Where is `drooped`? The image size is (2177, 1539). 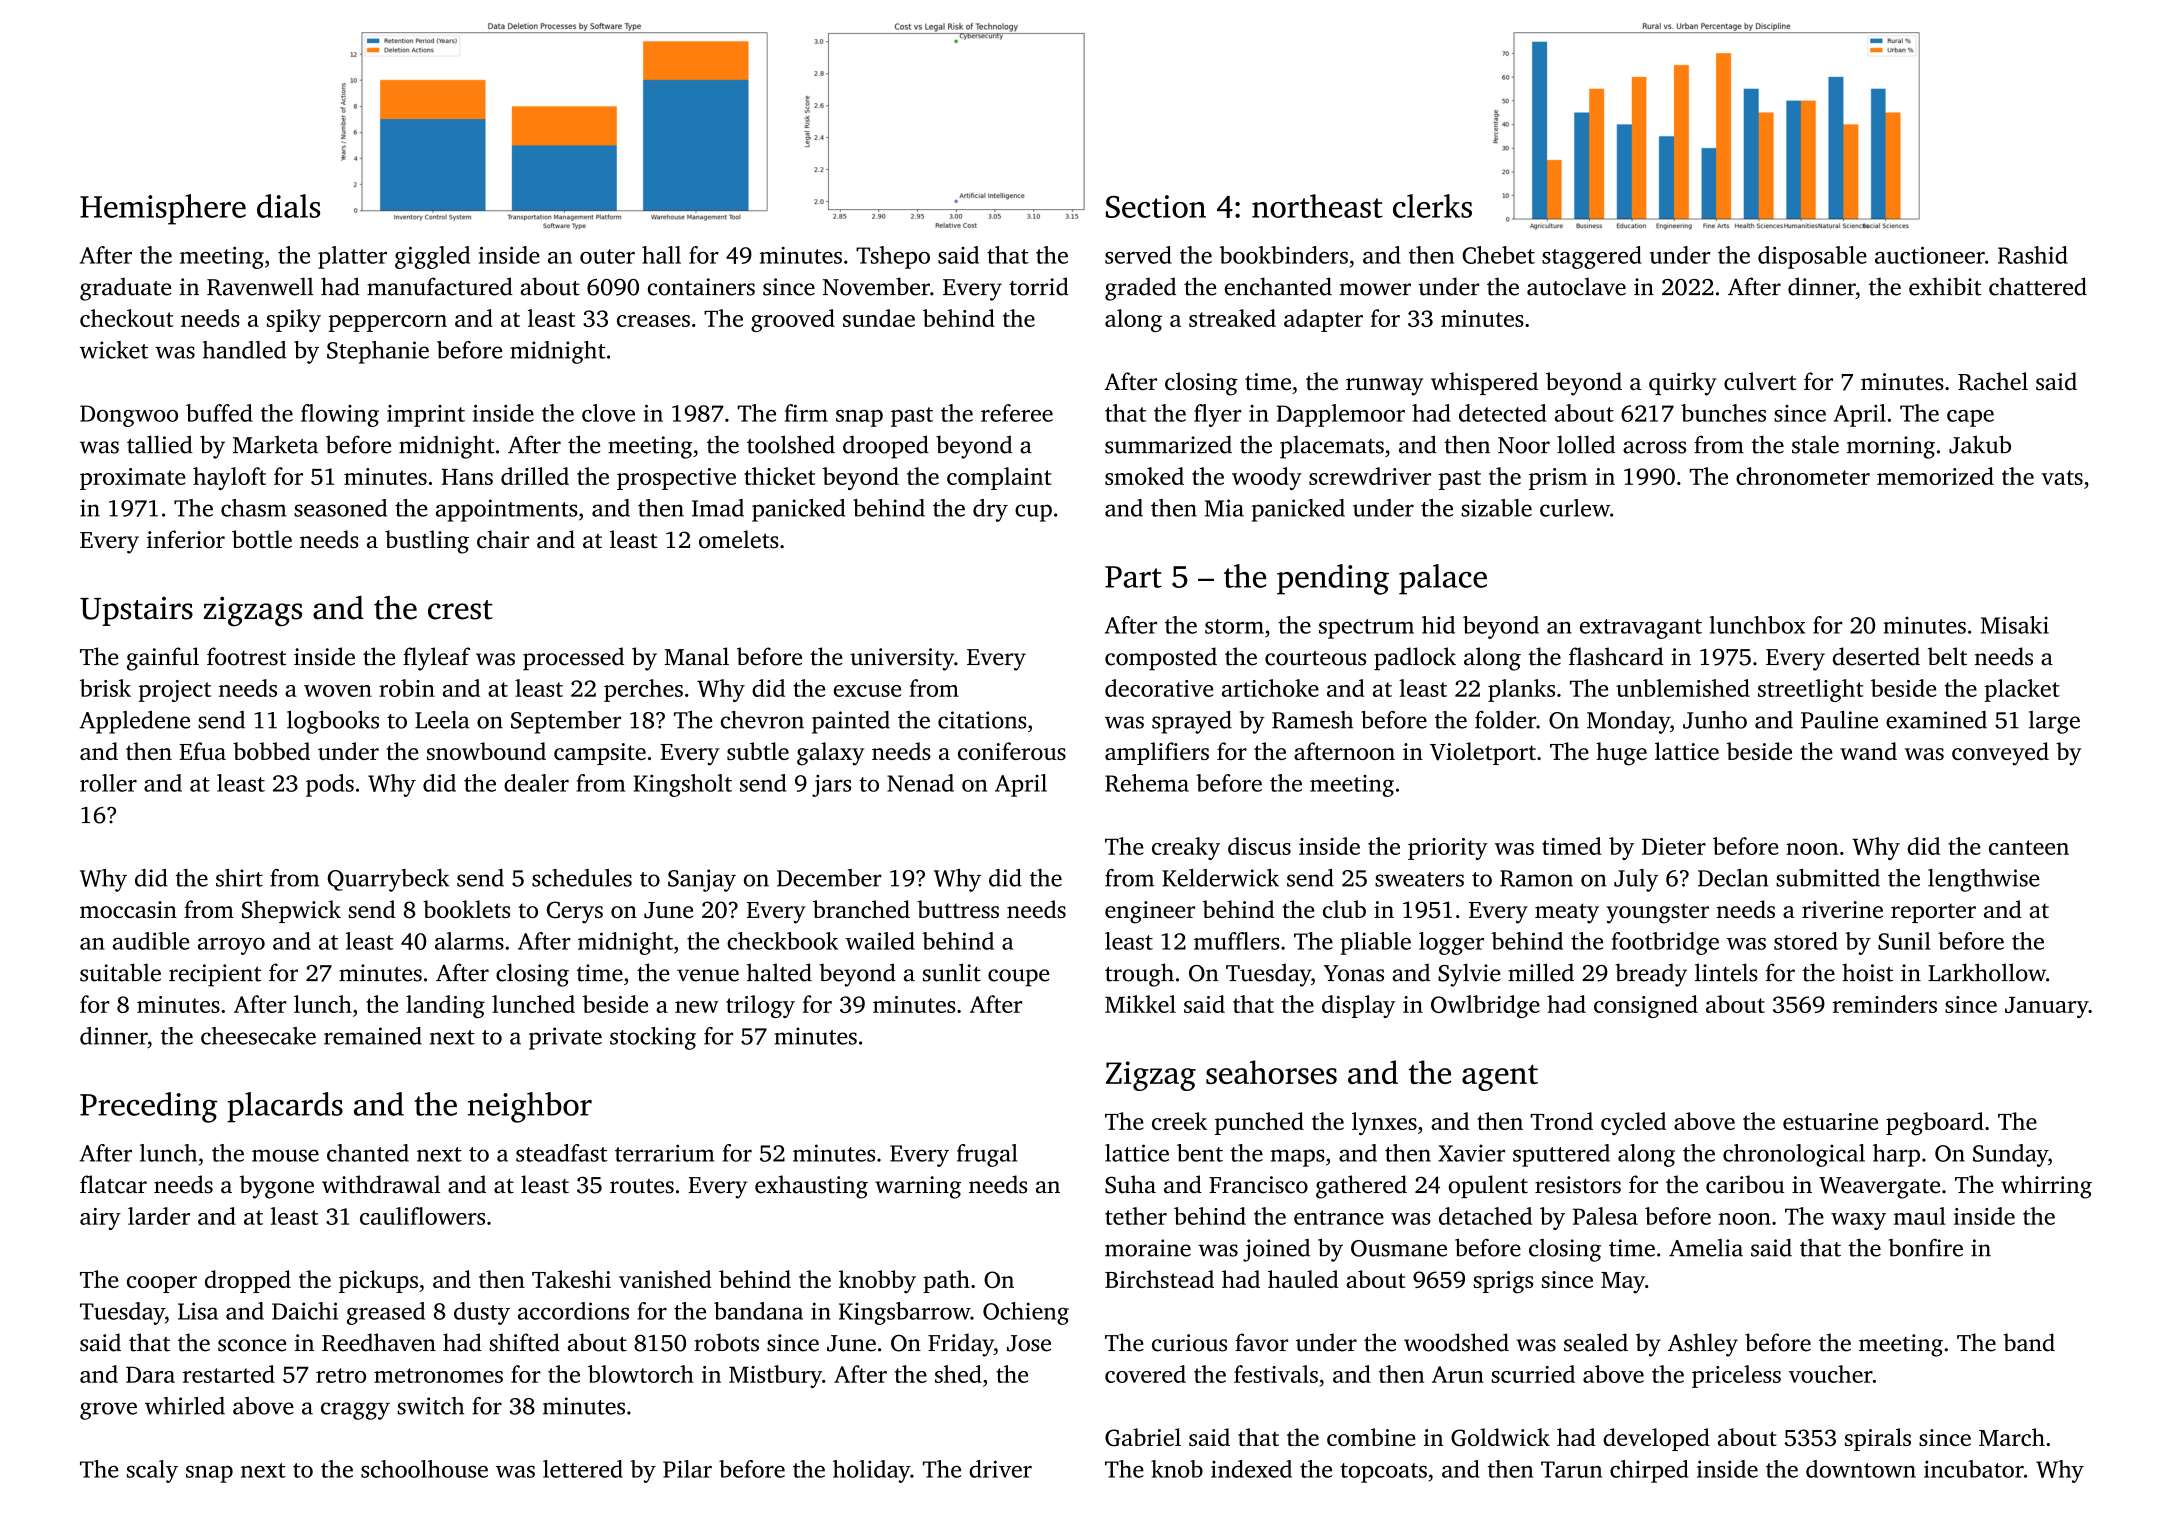
drooped is located at coordinates (886, 447).
